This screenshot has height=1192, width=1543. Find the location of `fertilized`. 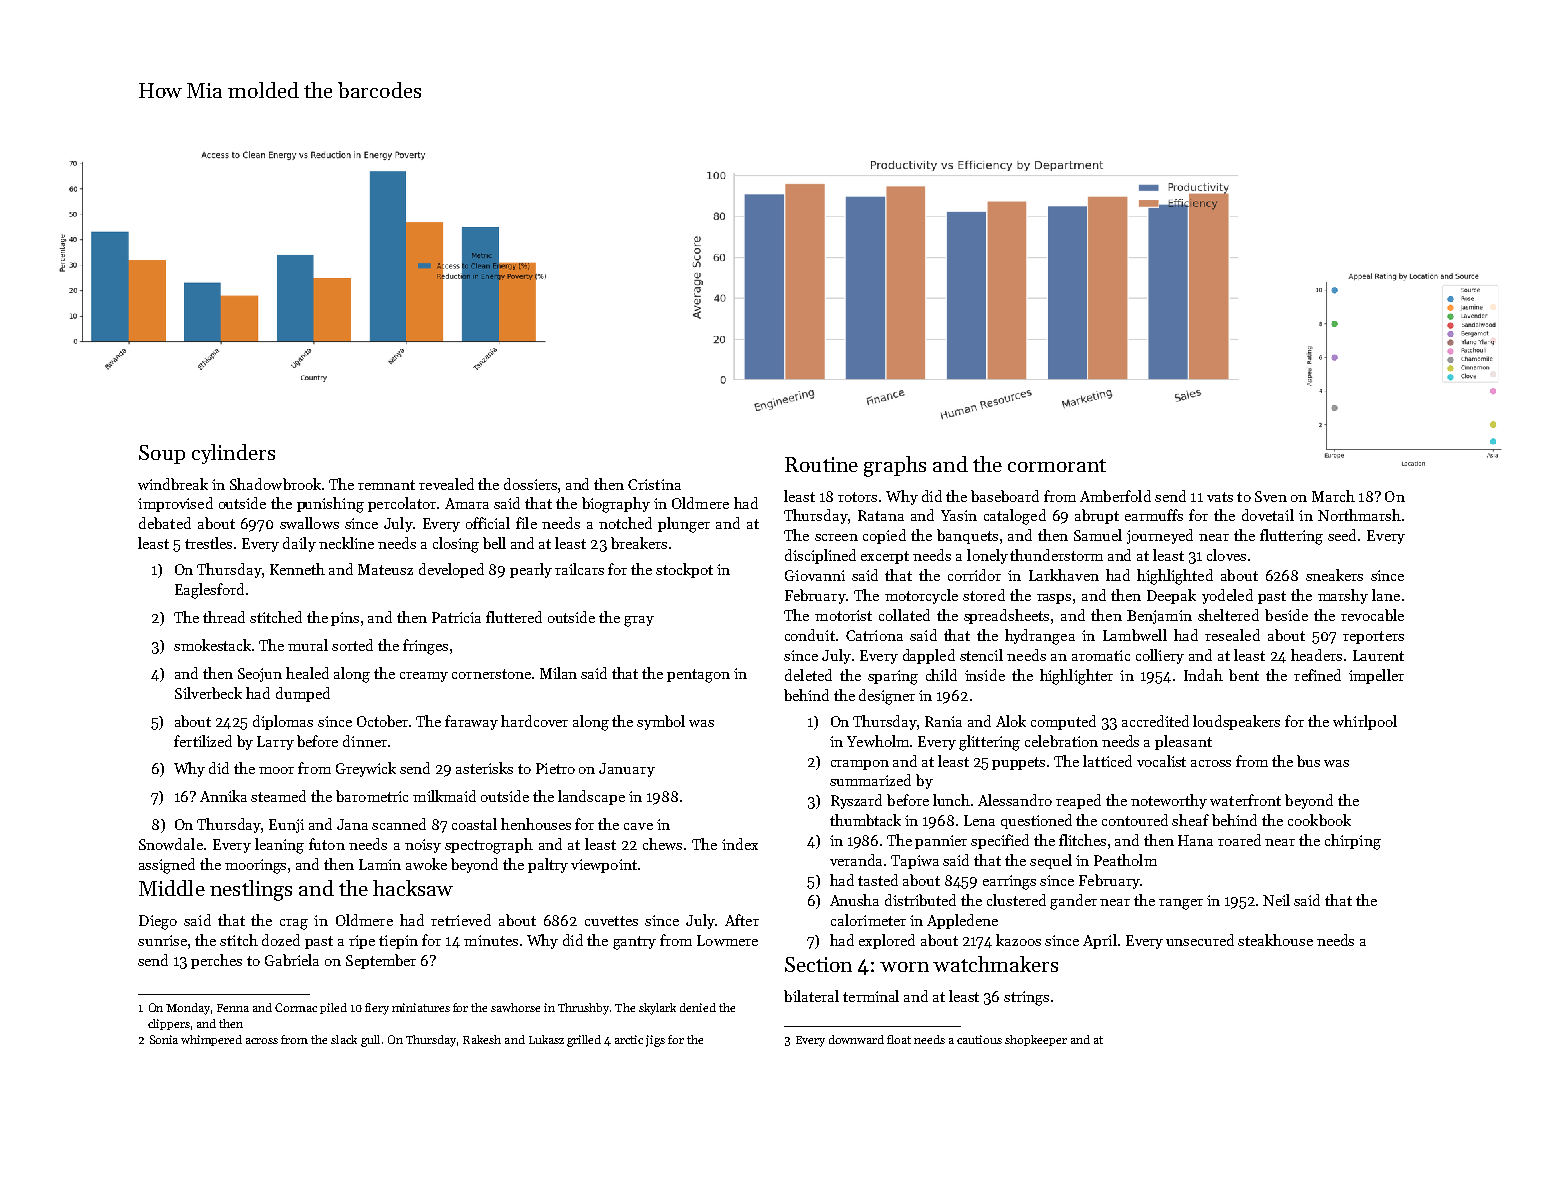

fertilized is located at coordinates (203, 741).
